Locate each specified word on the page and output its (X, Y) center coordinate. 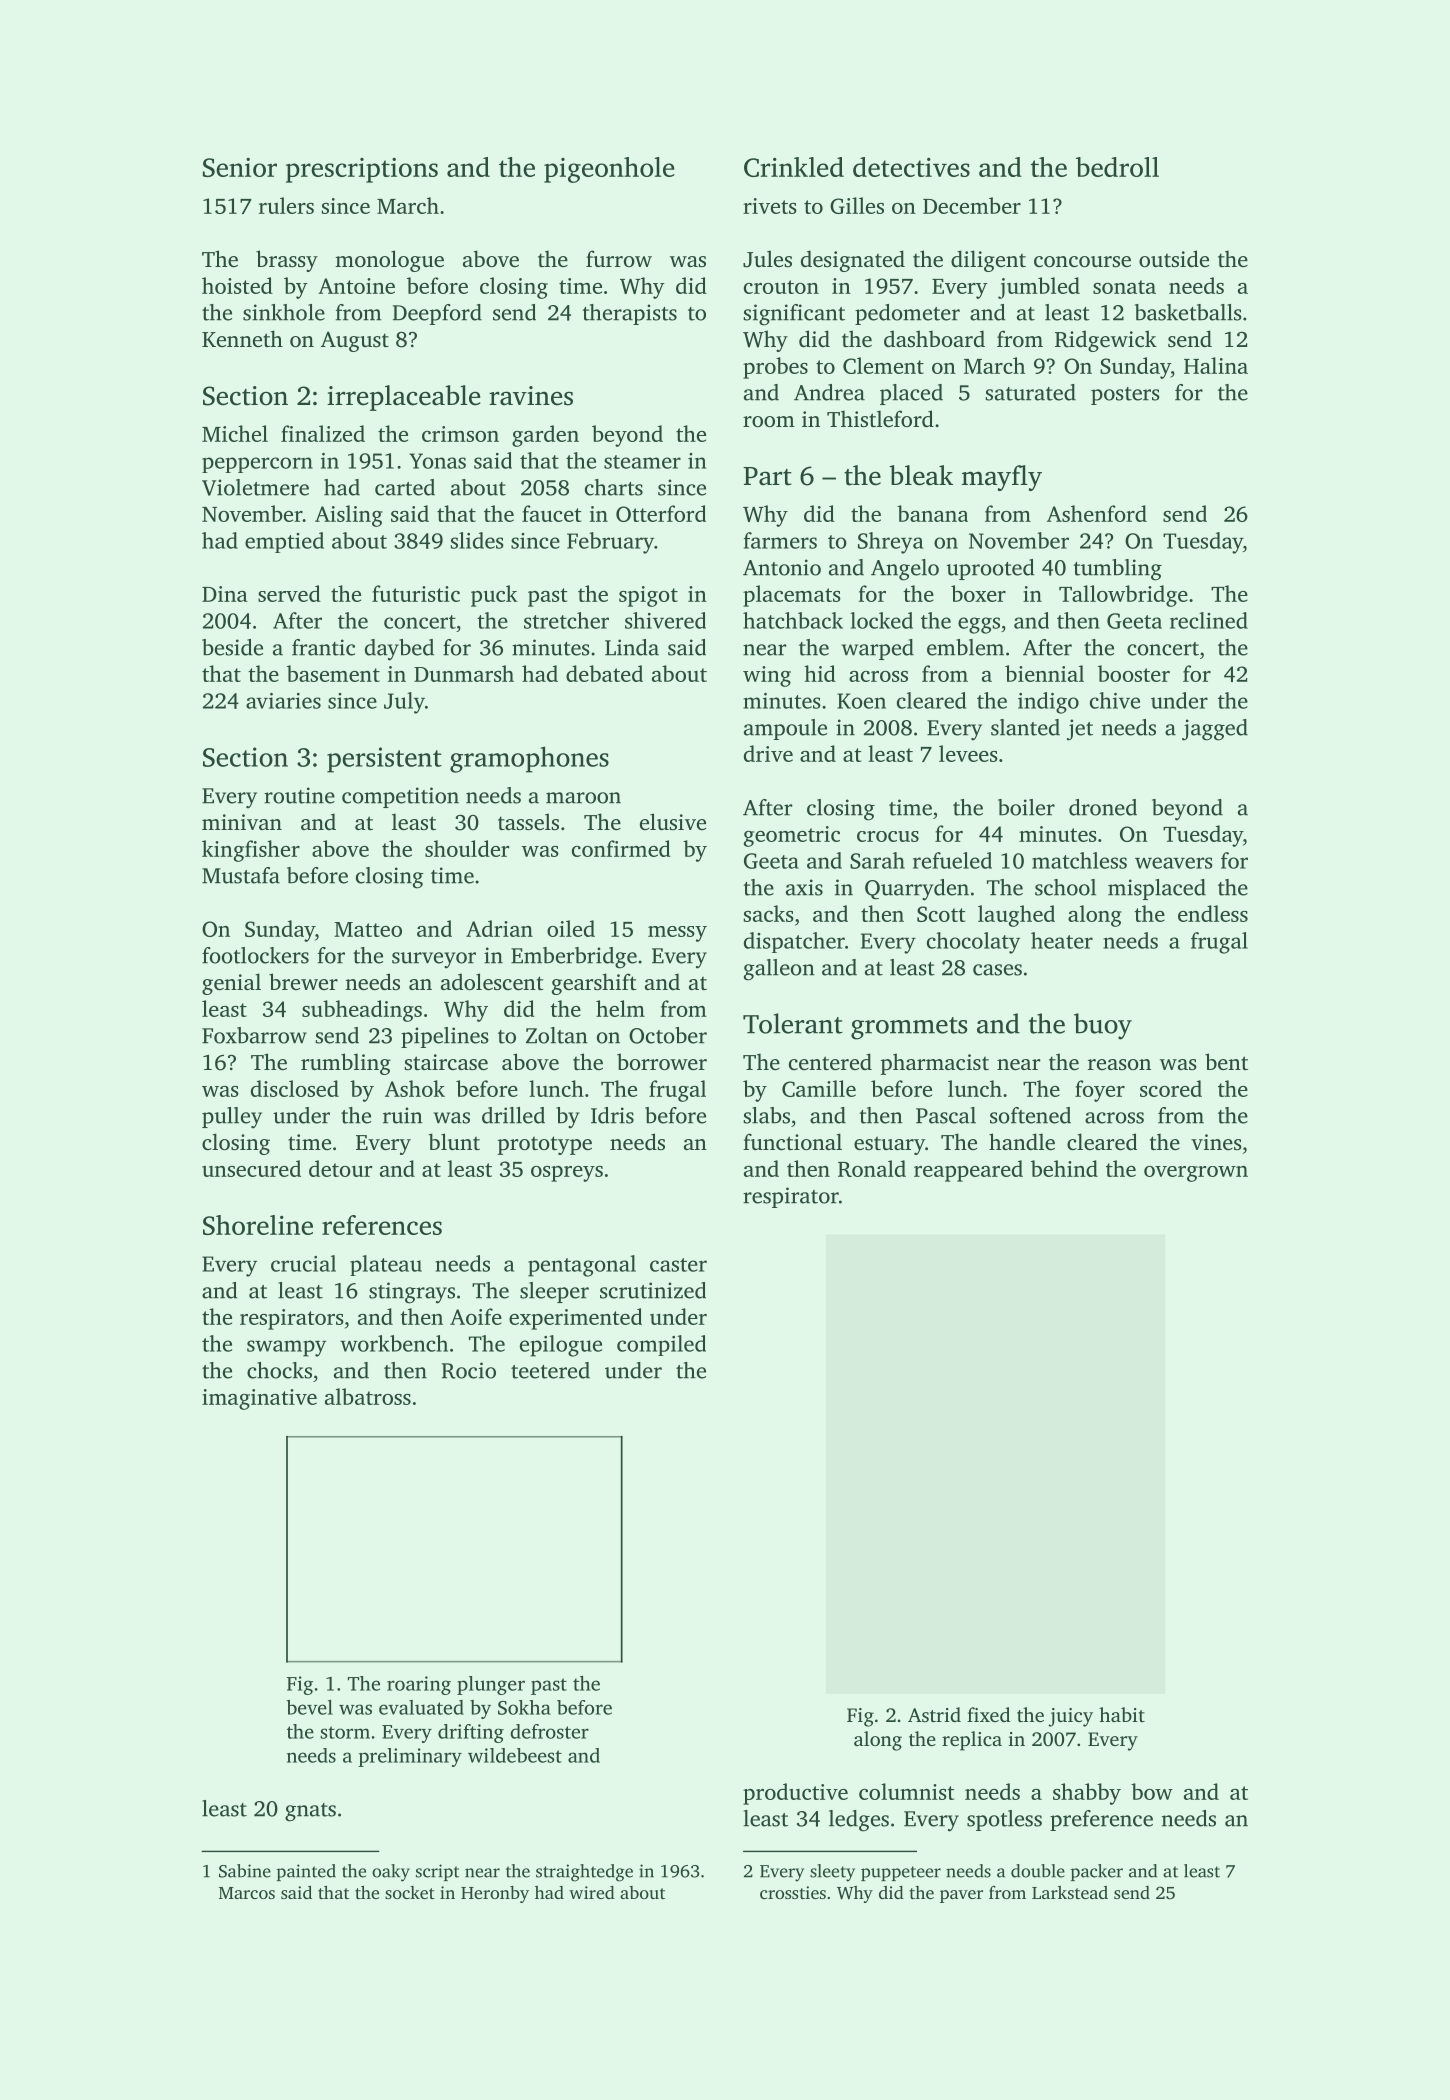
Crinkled (794, 167)
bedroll (1117, 167)
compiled (661, 1345)
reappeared (968, 1171)
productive (795, 1794)
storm (345, 1732)
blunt (454, 1141)
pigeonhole (609, 170)
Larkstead (1070, 1892)
